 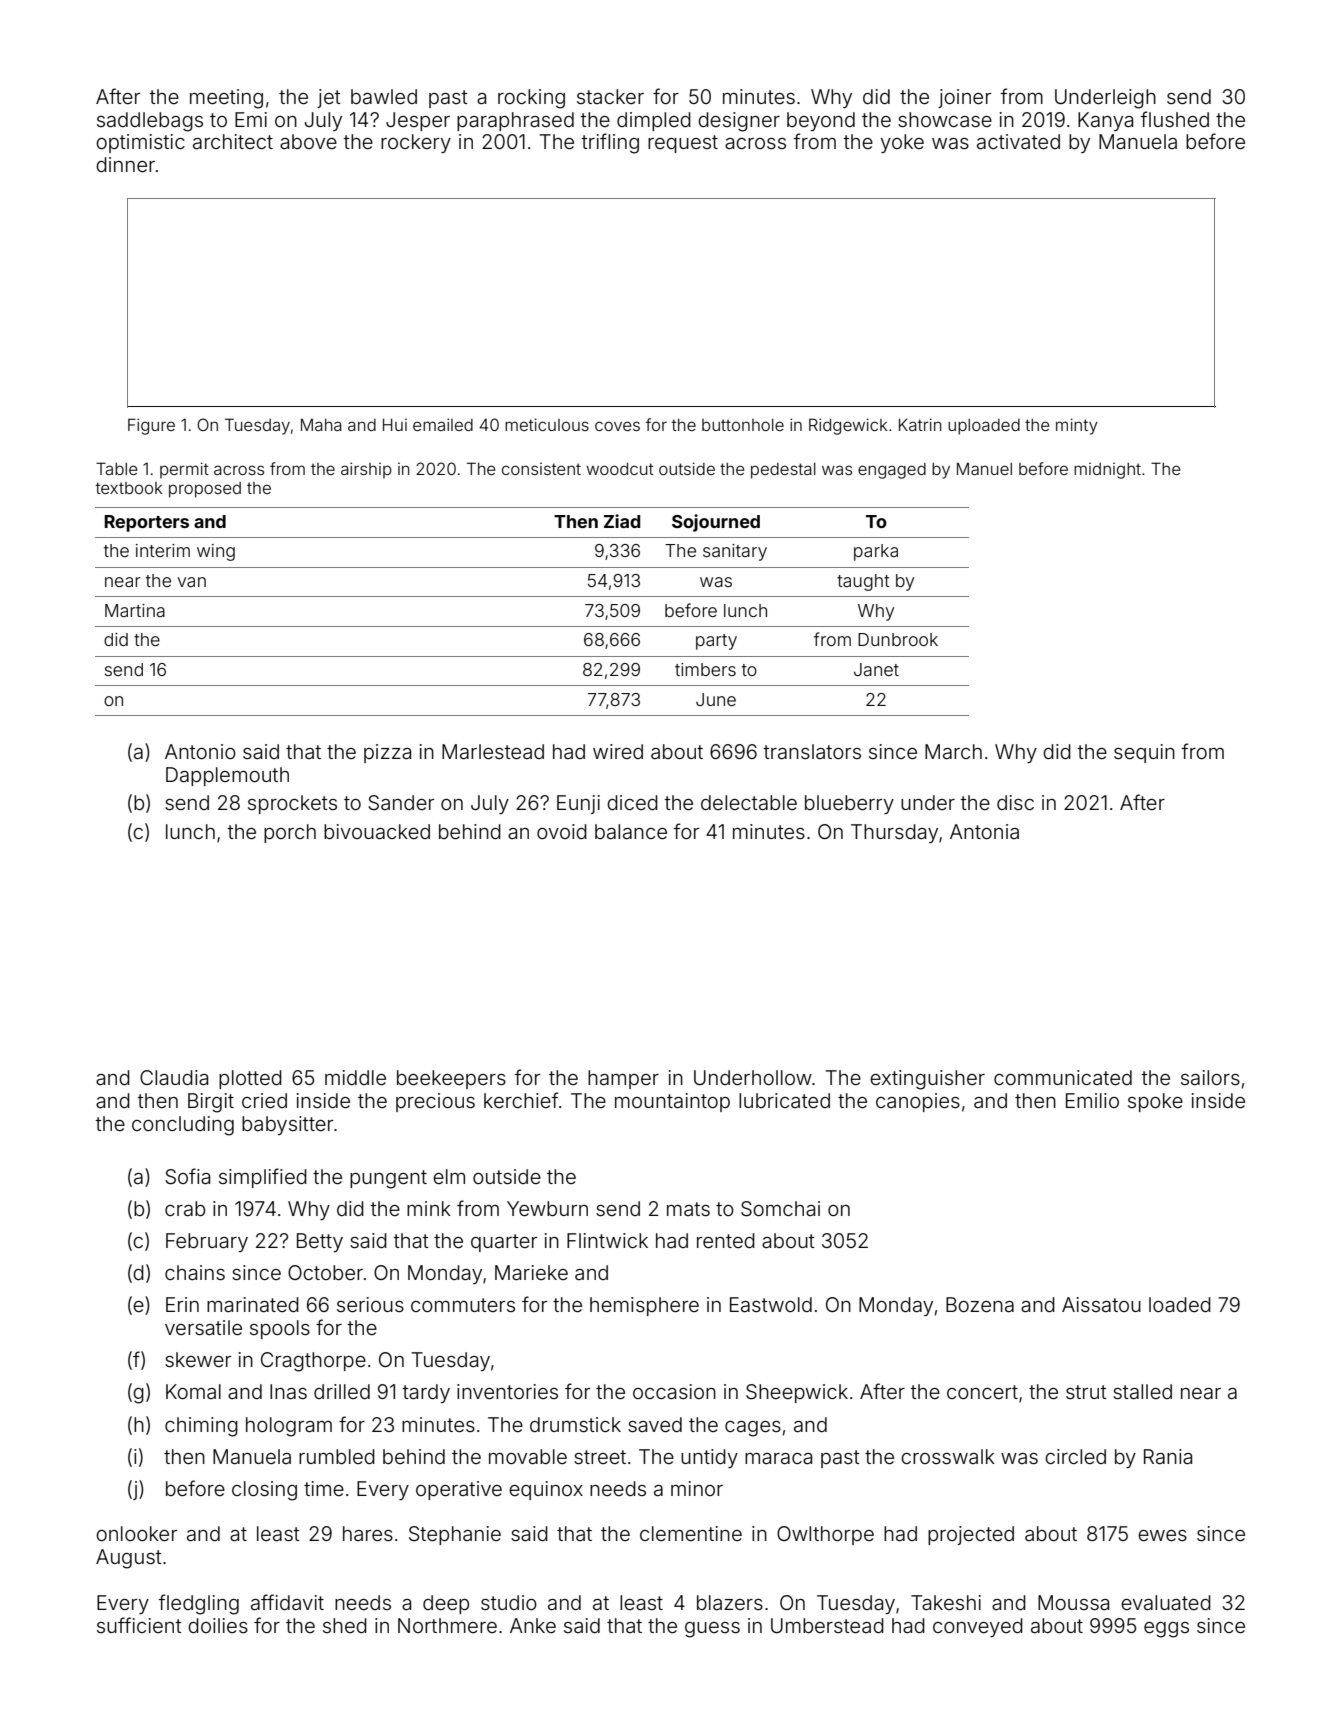 What do you see at coordinates (218, 1625) in the screenshot?
I see `doilies` at bounding box center [218, 1625].
